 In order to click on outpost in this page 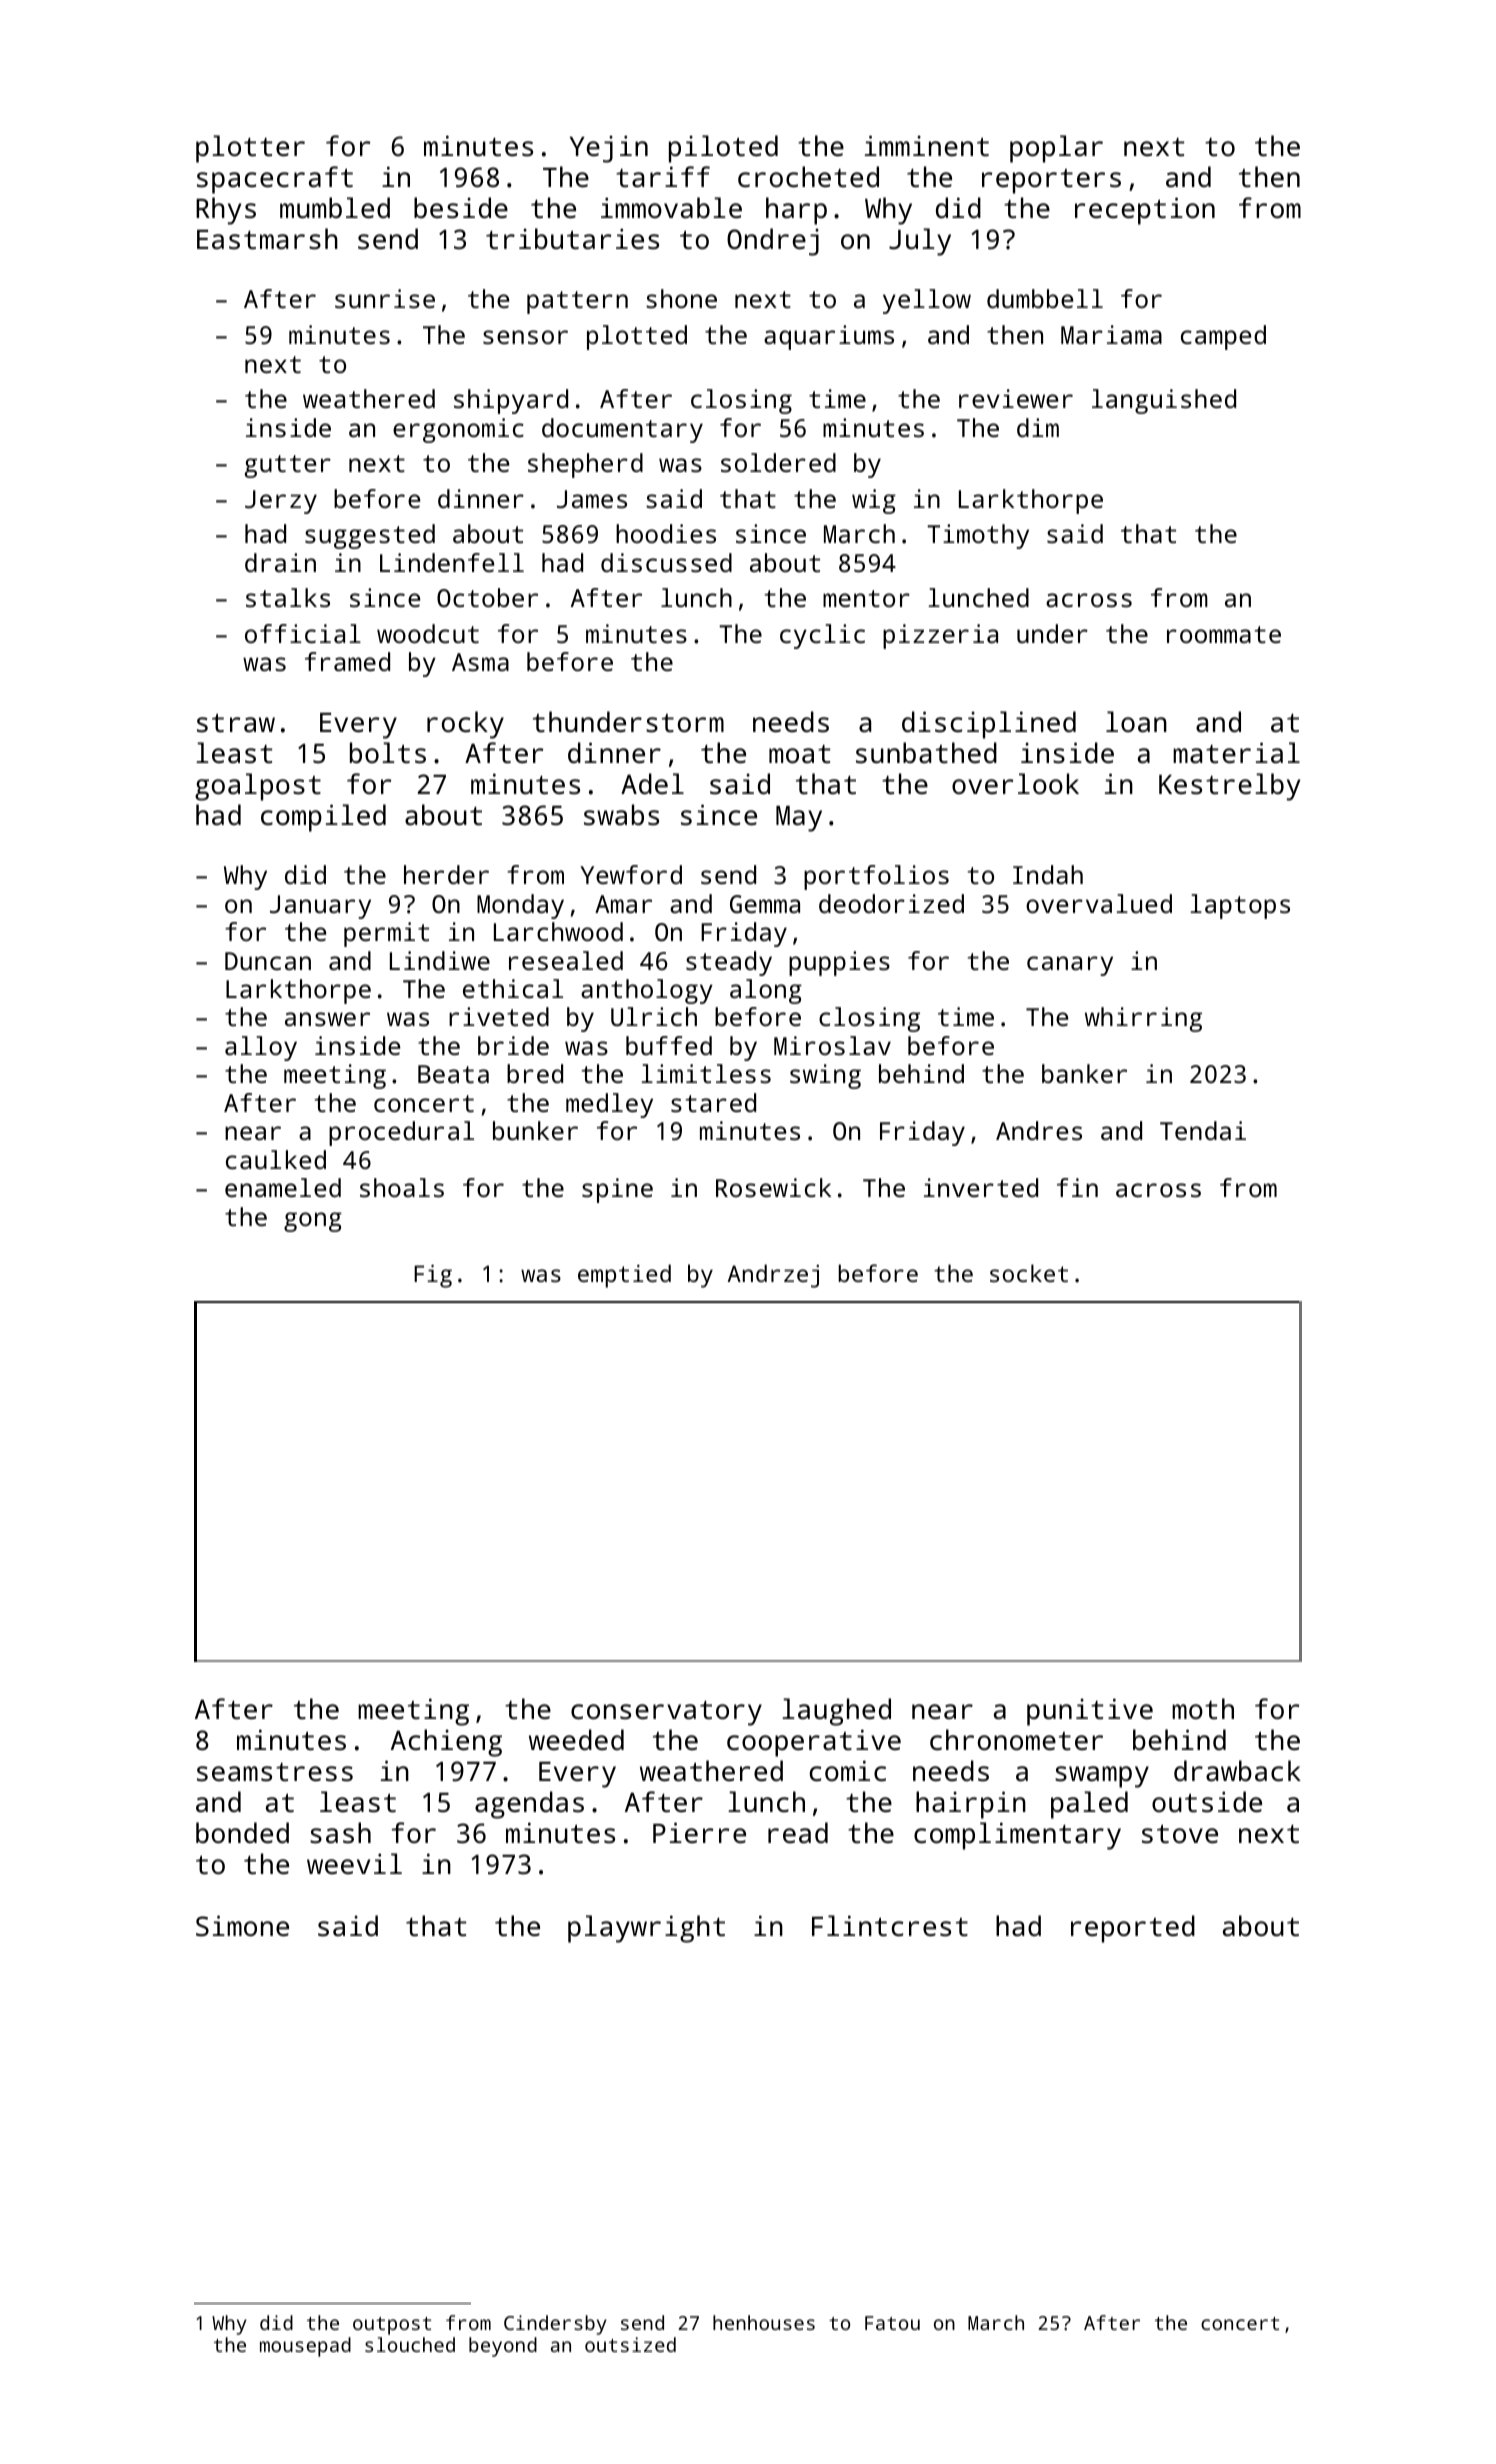, I will do `click(392, 2326)`.
